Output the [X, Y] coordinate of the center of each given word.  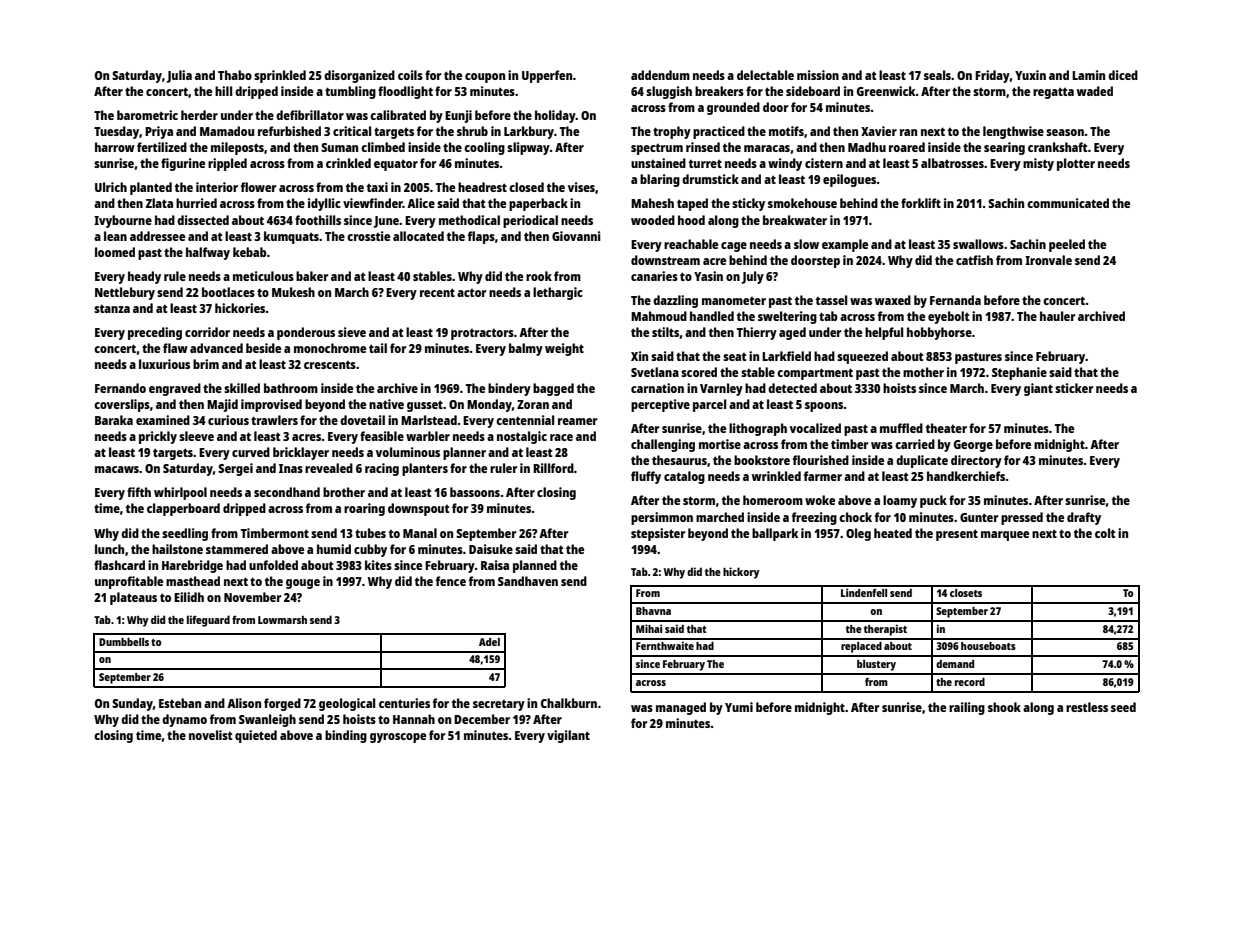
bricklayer [301, 453]
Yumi [739, 707]
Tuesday [116, 132]
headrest [482, 187]
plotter [1076, 164]
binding [346, 736]
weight [564, 349]
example [845, 245]
